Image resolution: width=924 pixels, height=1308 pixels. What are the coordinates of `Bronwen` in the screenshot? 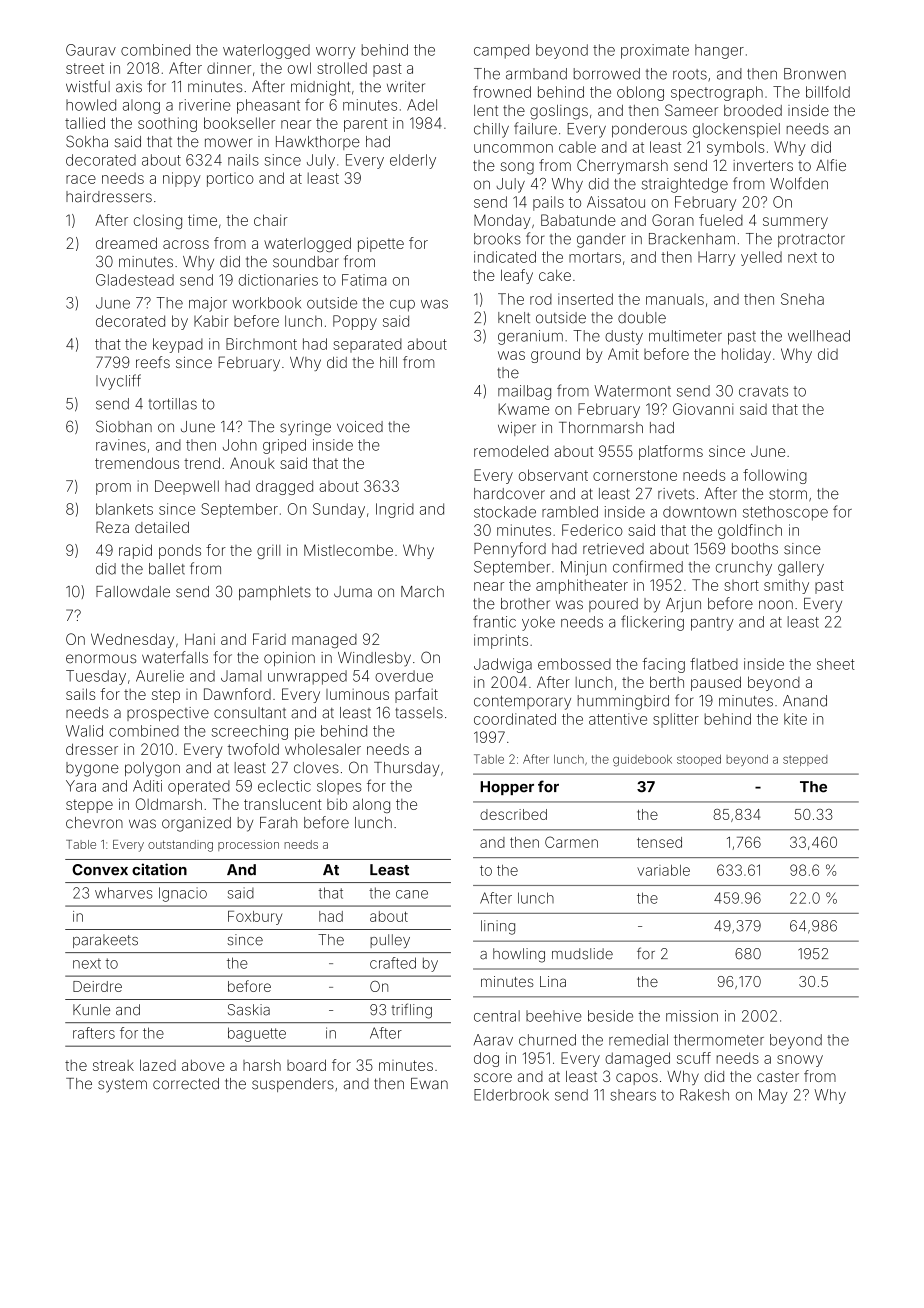 It's located at (815, 74).
